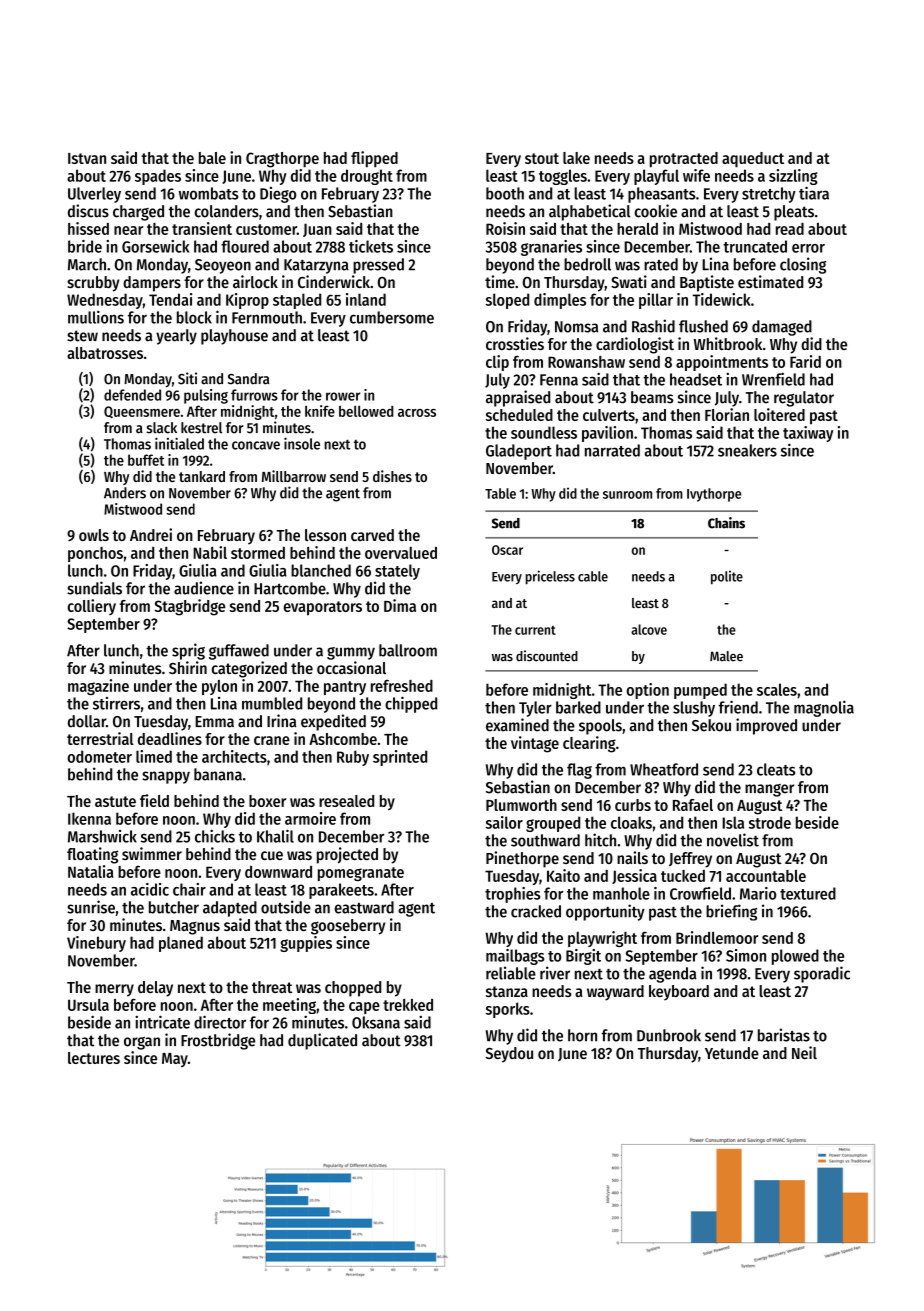 The height and width of the image is (1311, 924). What do you see at coordinates (417, 413) in the image?
I see `across` at bounding box center [417, 413].
